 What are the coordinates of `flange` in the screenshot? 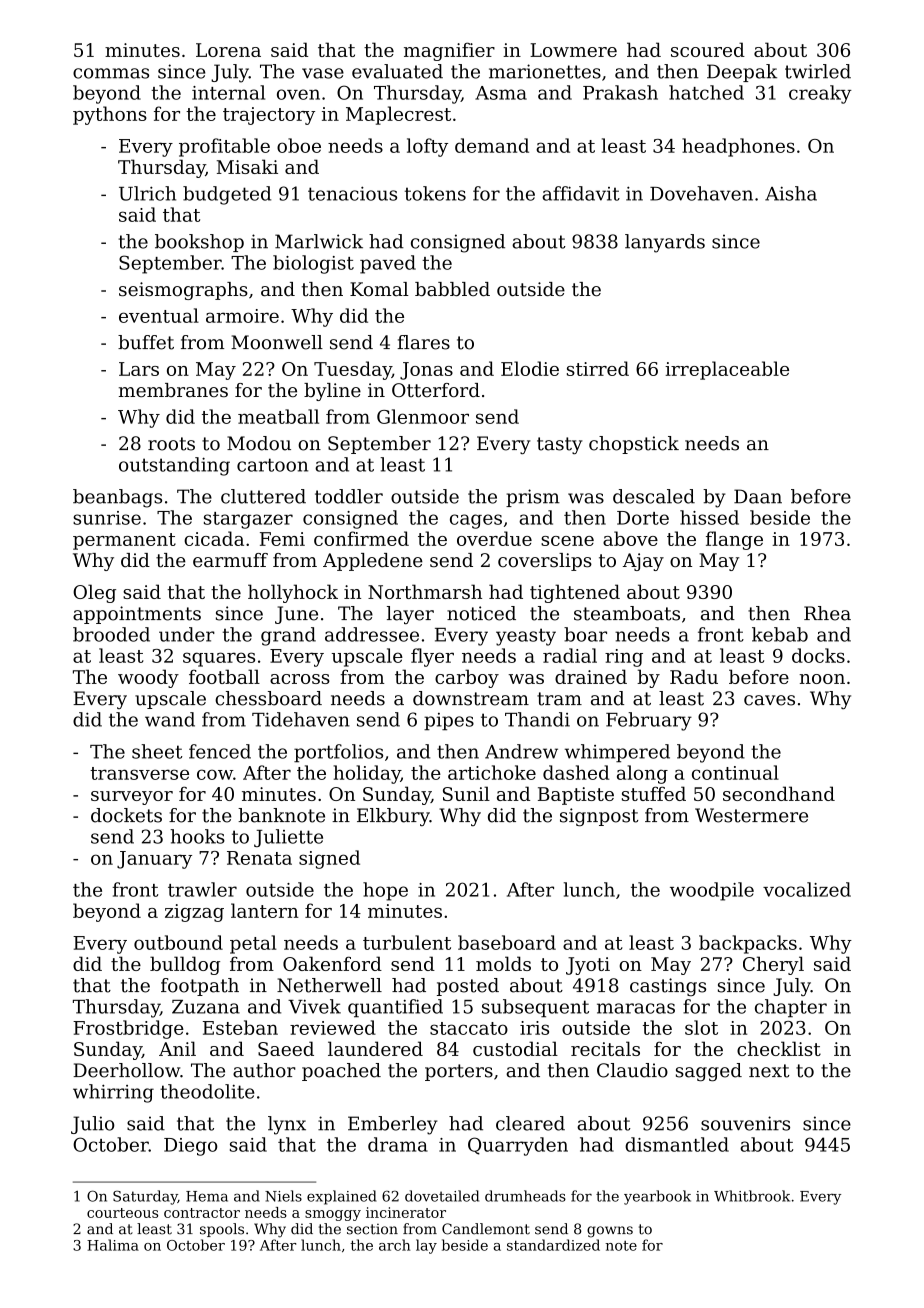 It's located at (734, 540).
